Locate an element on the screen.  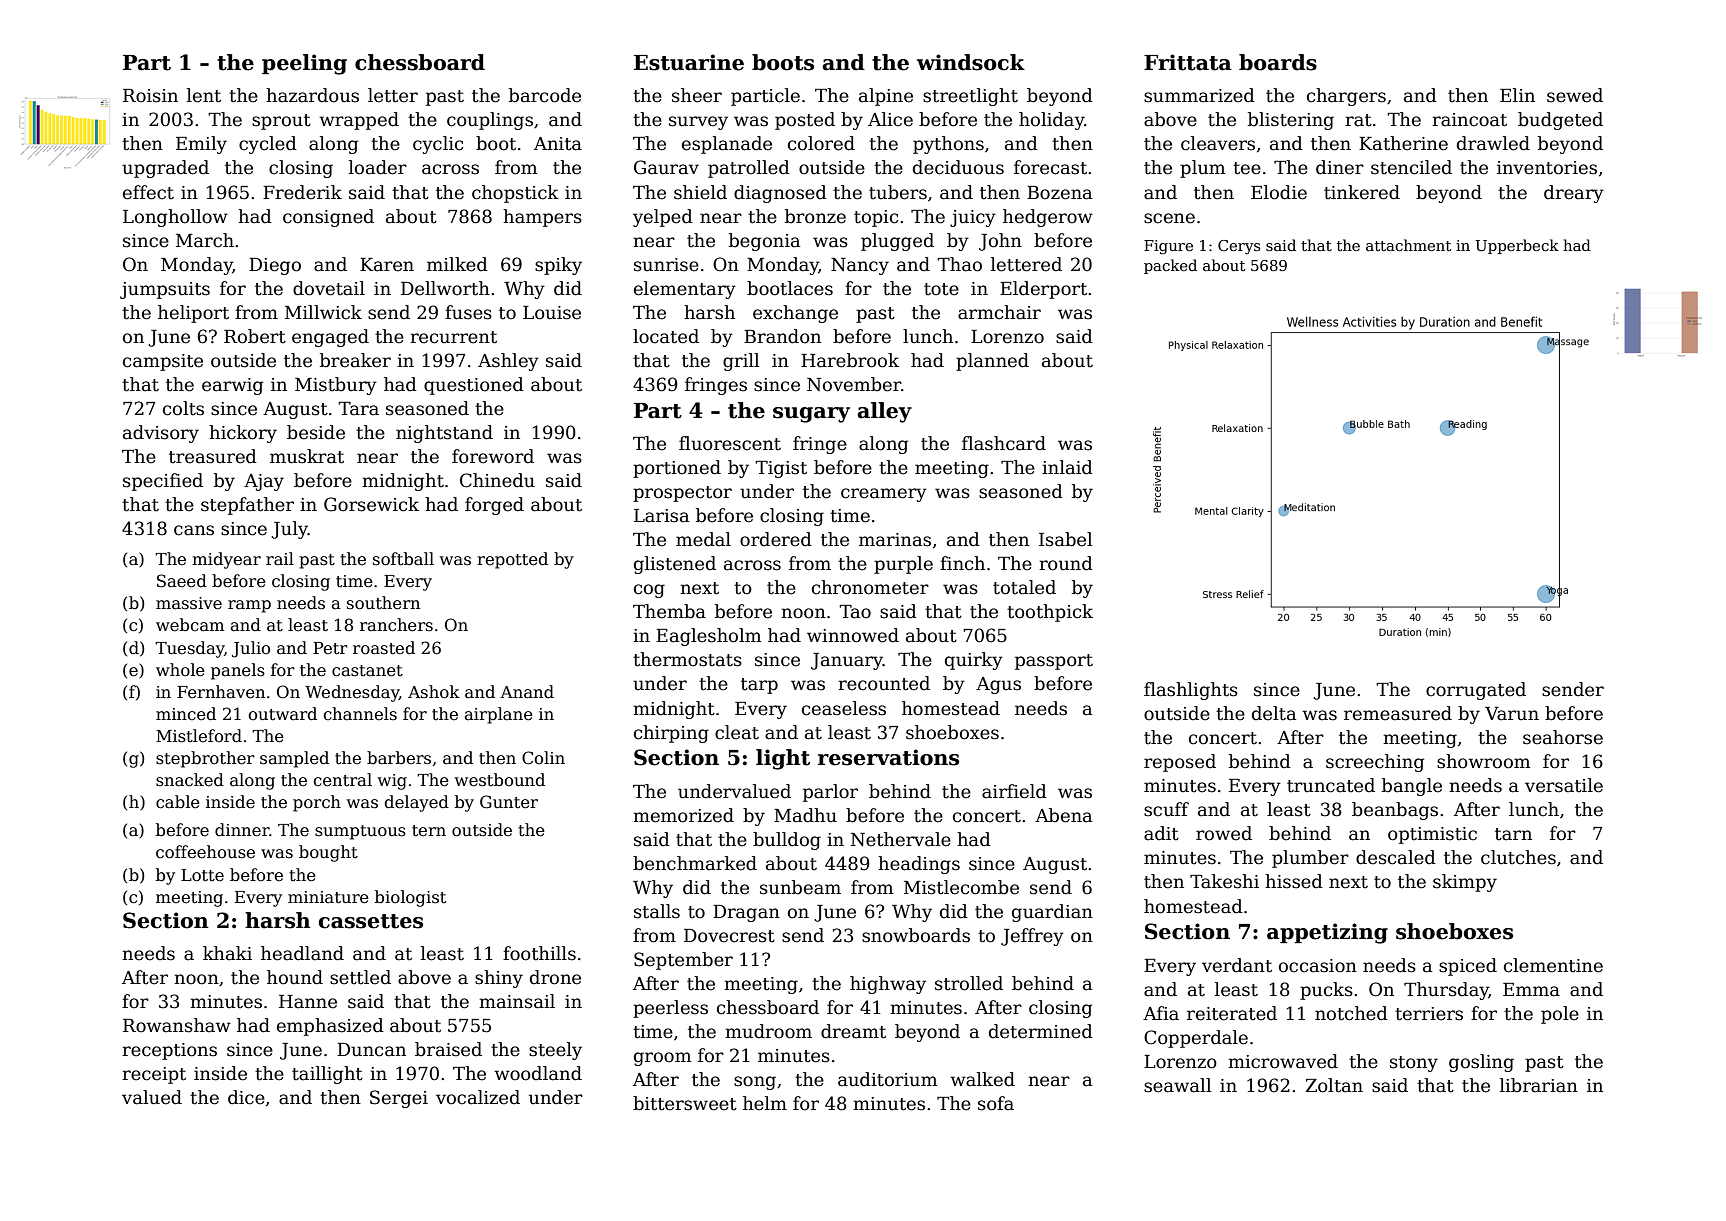
sheer is located at coordinates (697, 95).
